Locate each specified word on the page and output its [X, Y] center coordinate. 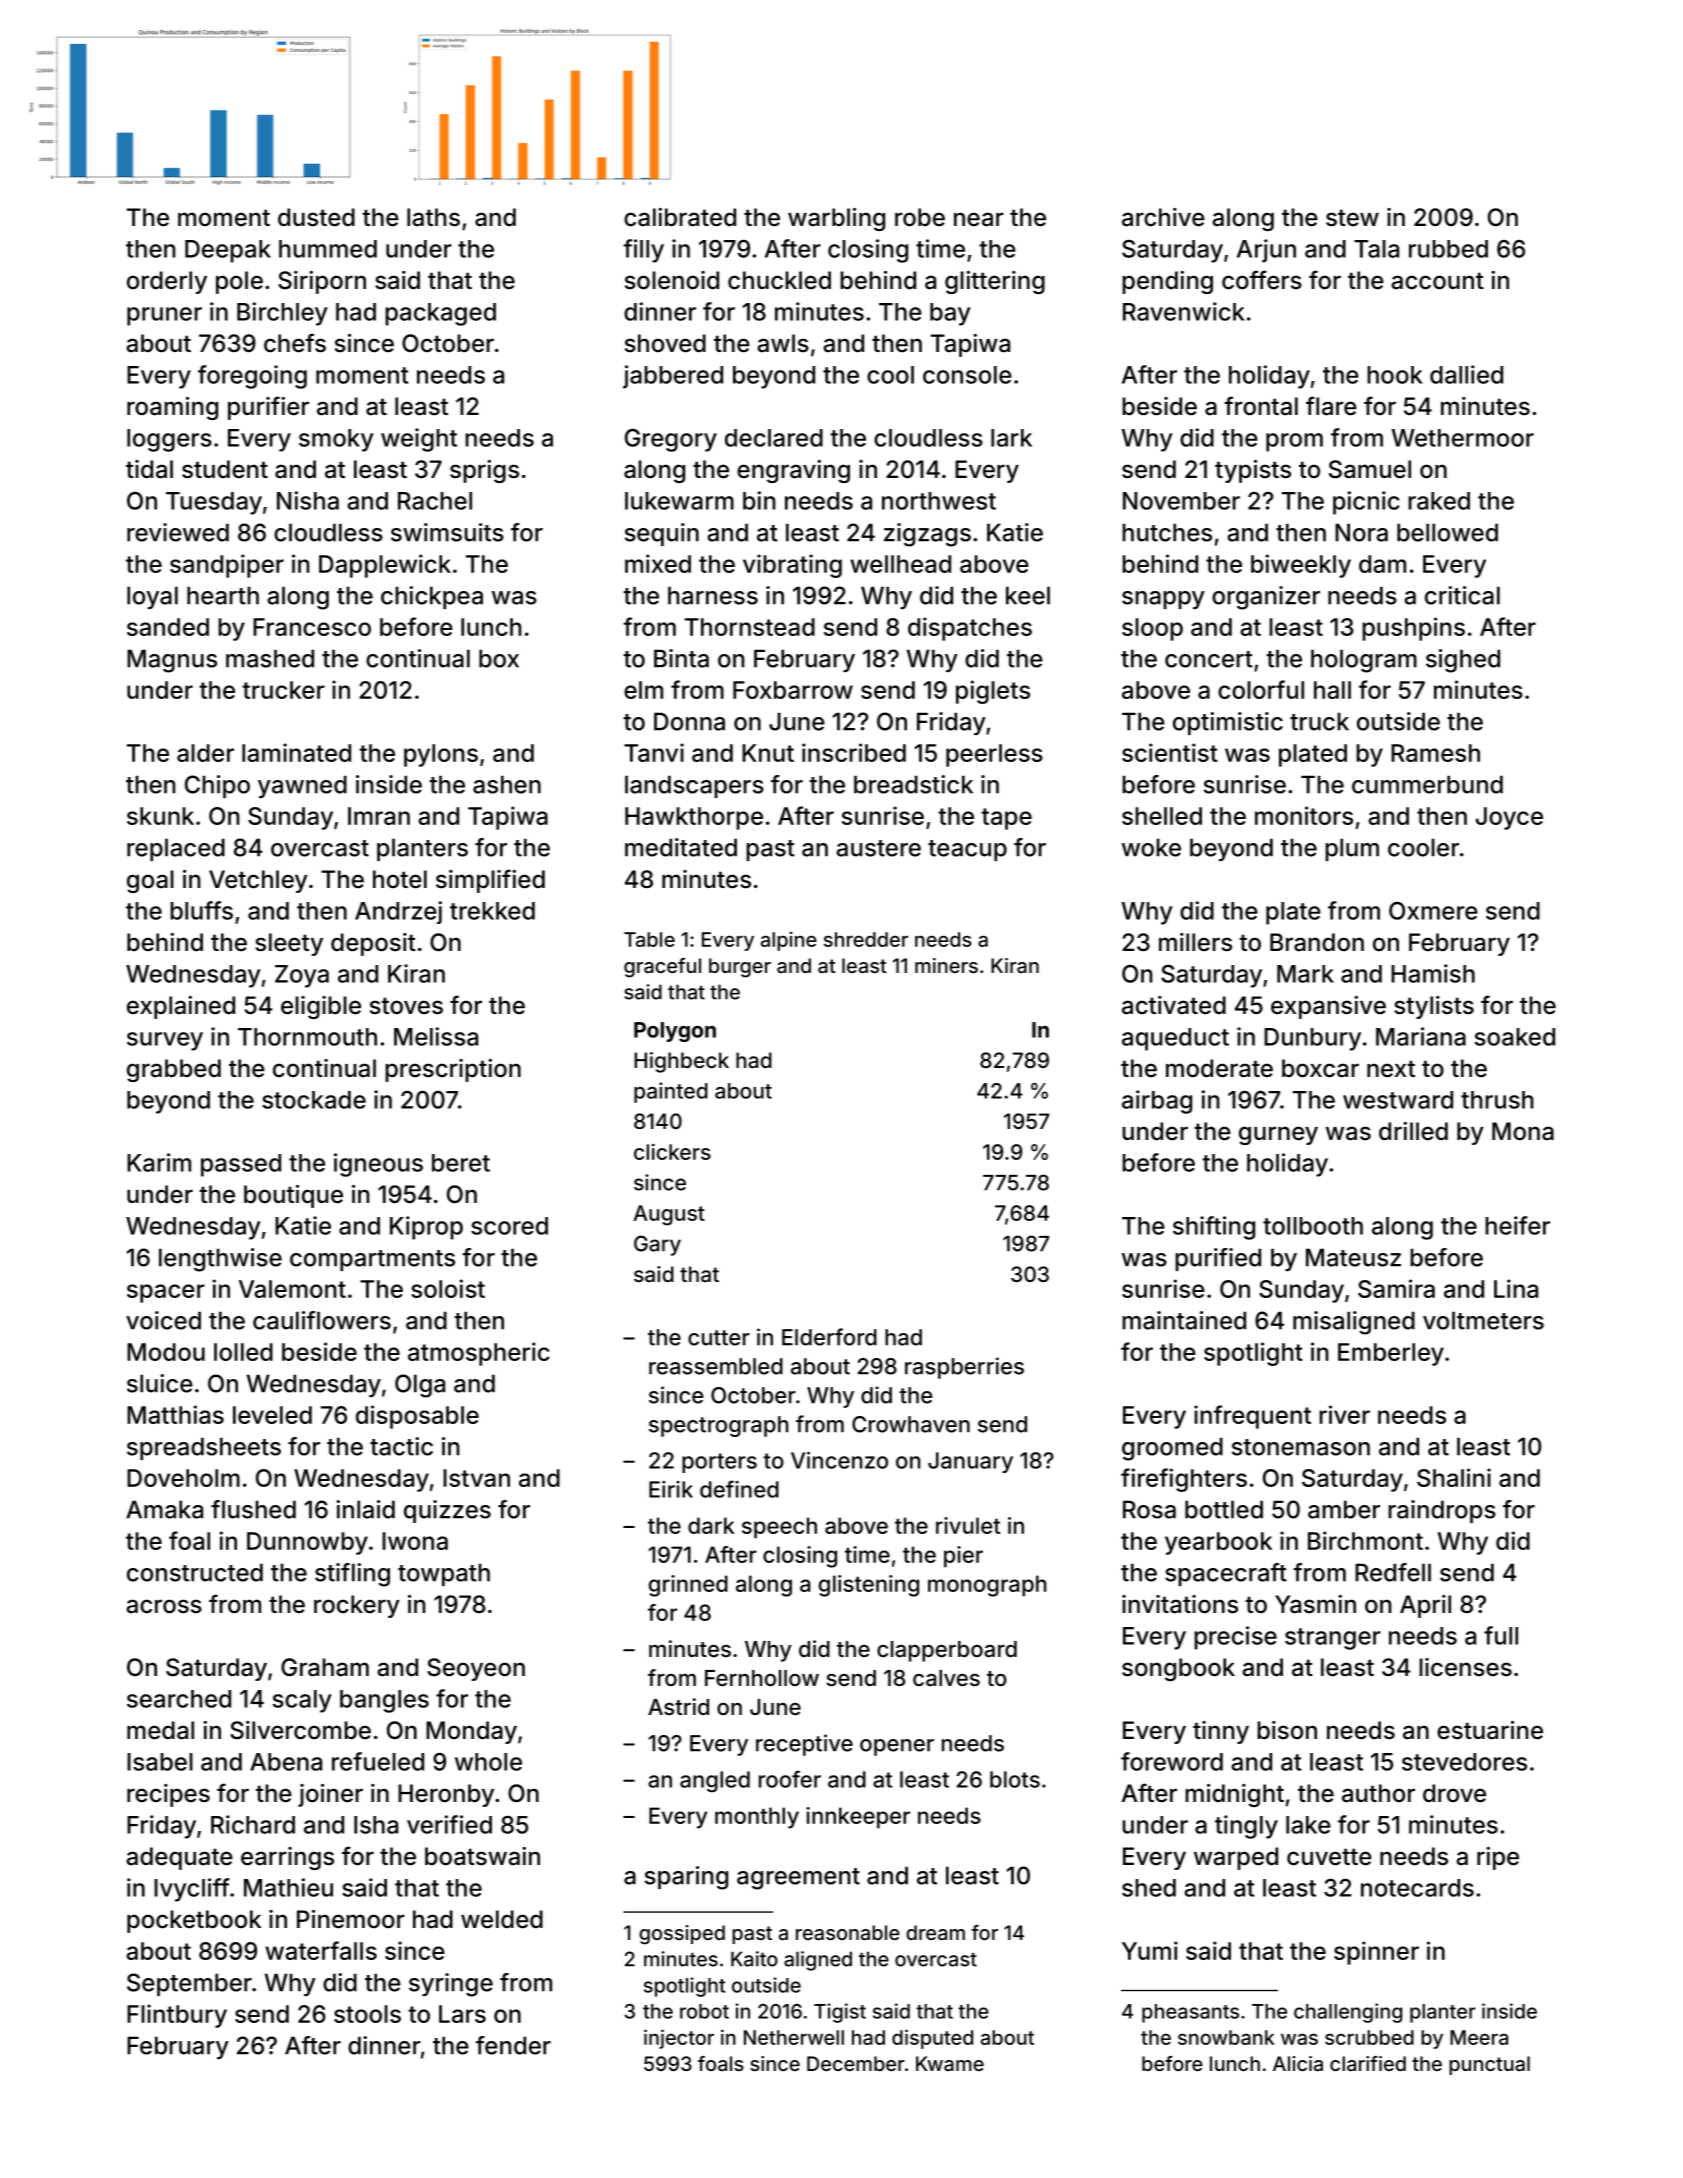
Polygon [675, 1032]
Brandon [1317, 942]
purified [1218, 1259]
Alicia [1298, 2063]
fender [513, 2045]
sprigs [484, 471]
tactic [401, 1446]
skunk [160, 816]
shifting [1214, 1228]
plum [1352, 849]
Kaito [754, 1959]
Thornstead [750, 627]
